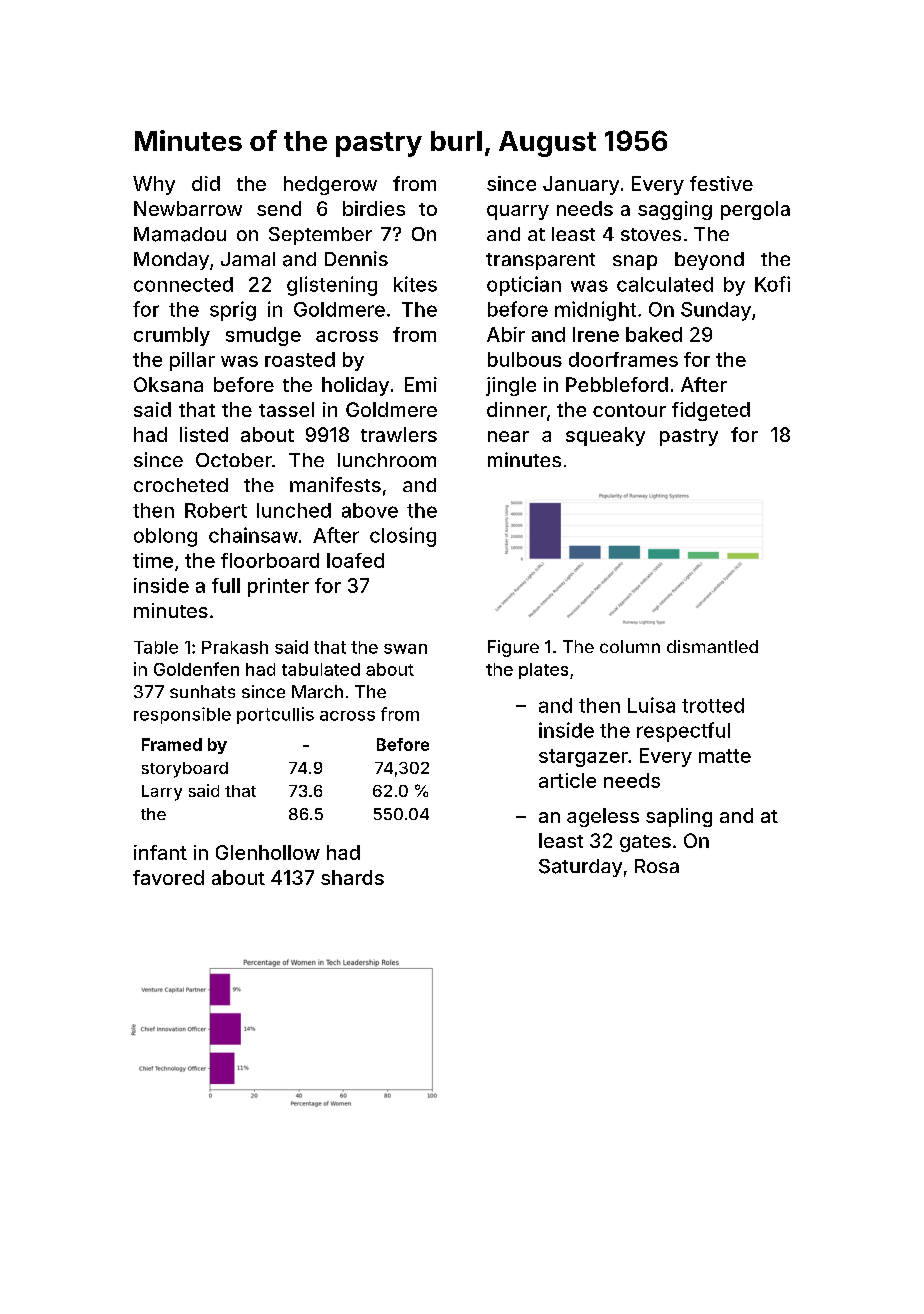 This image has width=924, height=1314. Describe the element at coordinates (657, 866) in the image. I see `Rosa` at that location.
